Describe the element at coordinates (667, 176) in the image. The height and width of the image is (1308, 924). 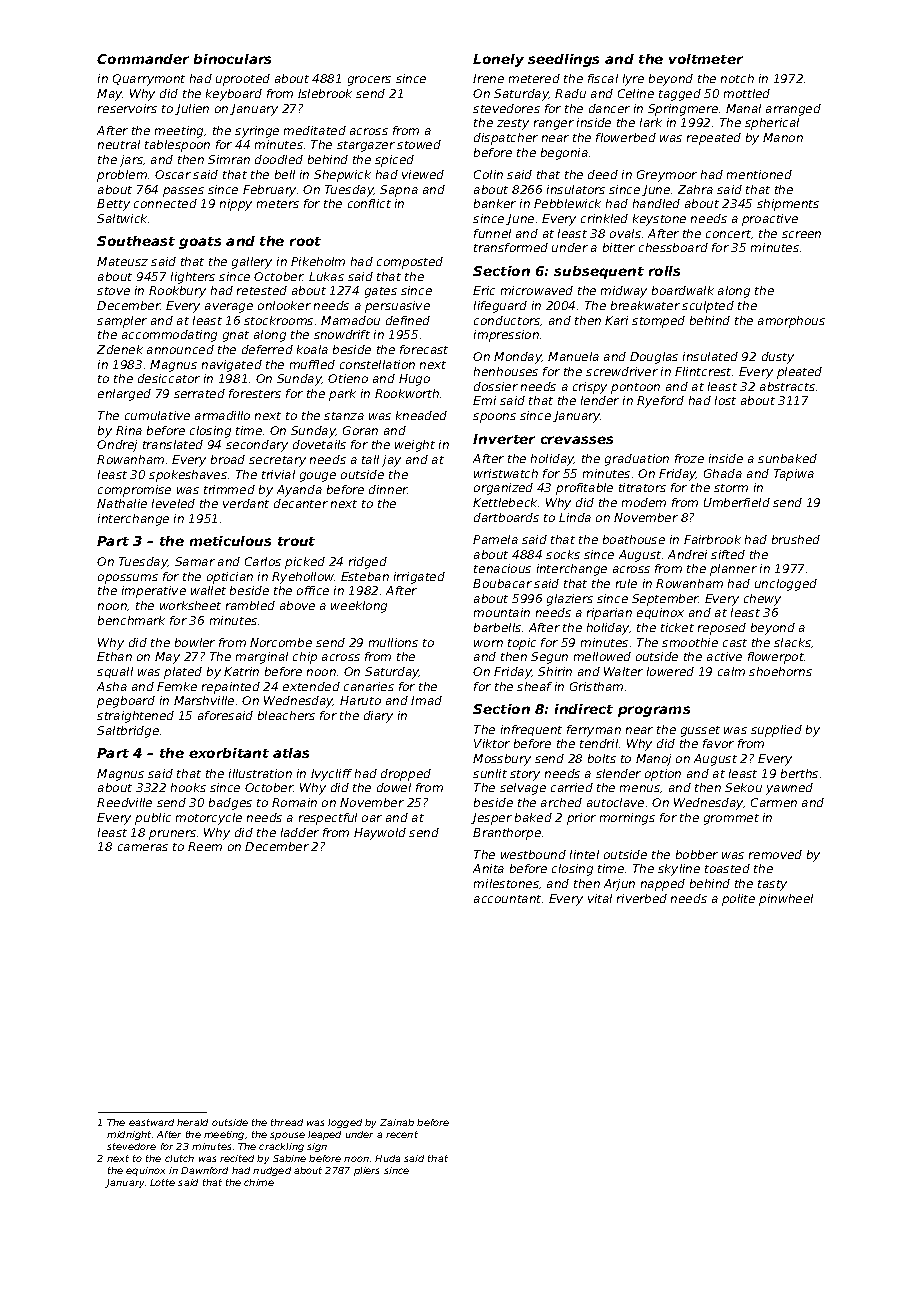
I see `Greymoor` at that location.
